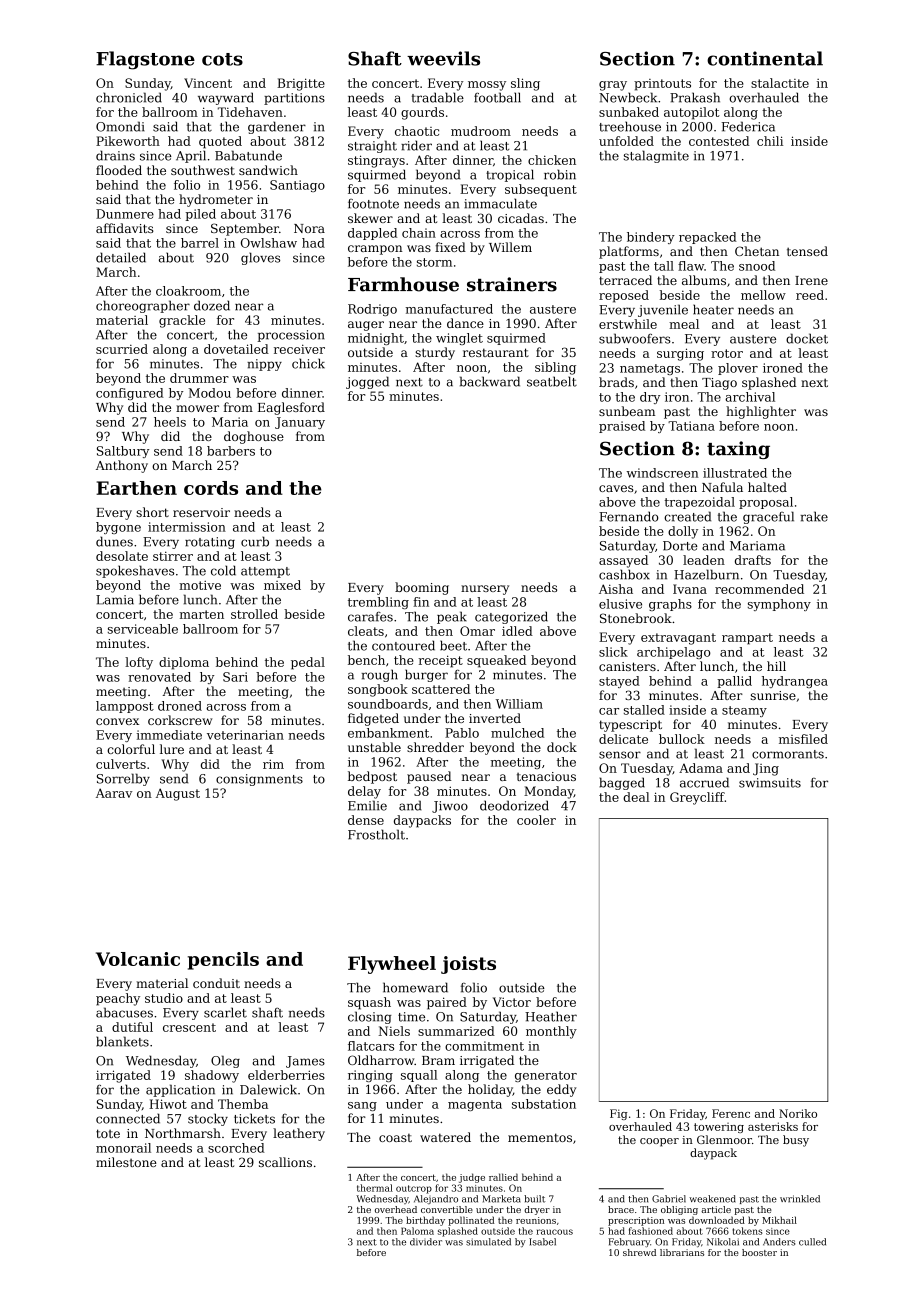  I want to click on pencils, so click(223, 961).
